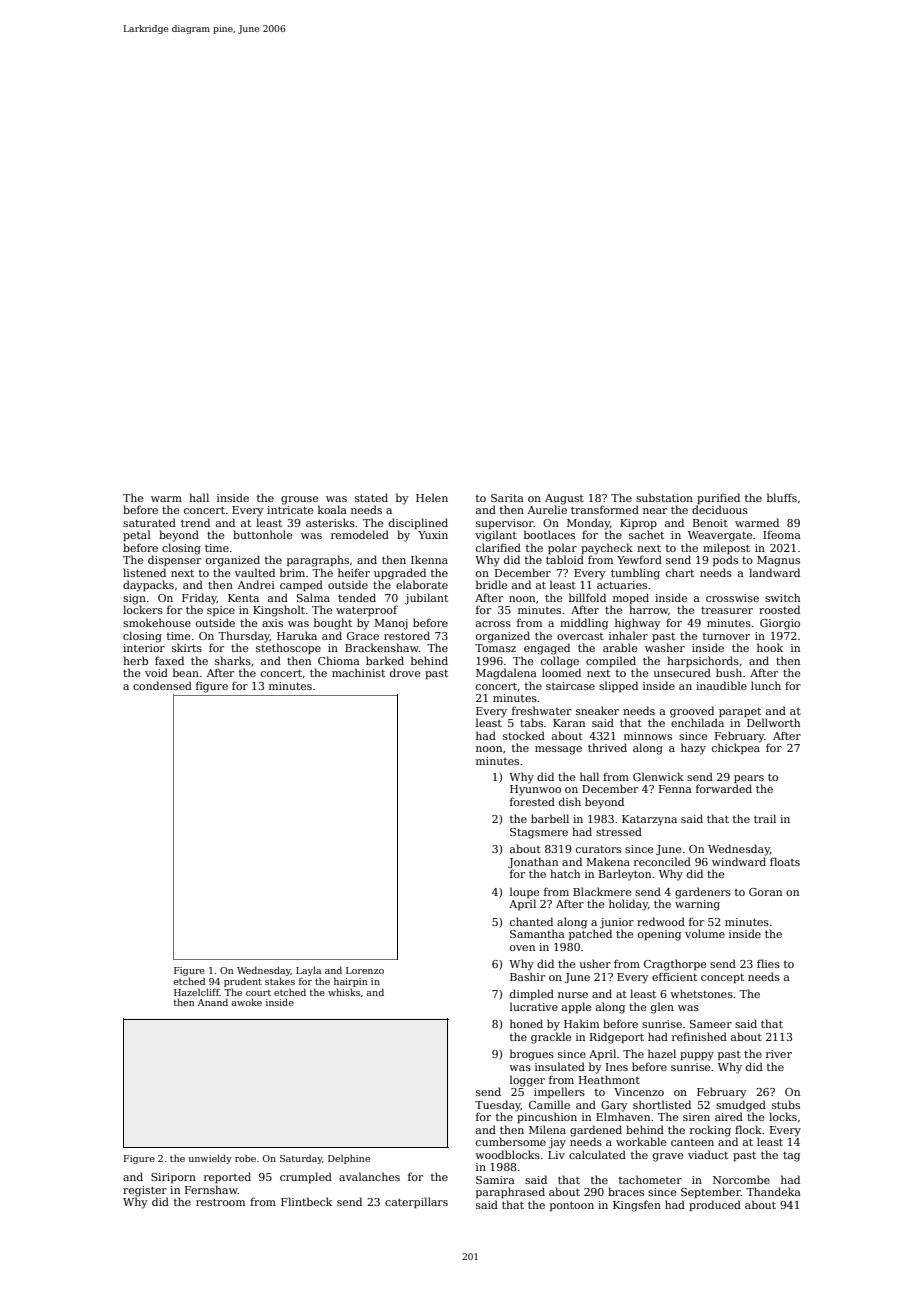 This image has height=1308, width=924. Describe the element at coordinates (607, 747) in the image. I see `thrived` at that location.
